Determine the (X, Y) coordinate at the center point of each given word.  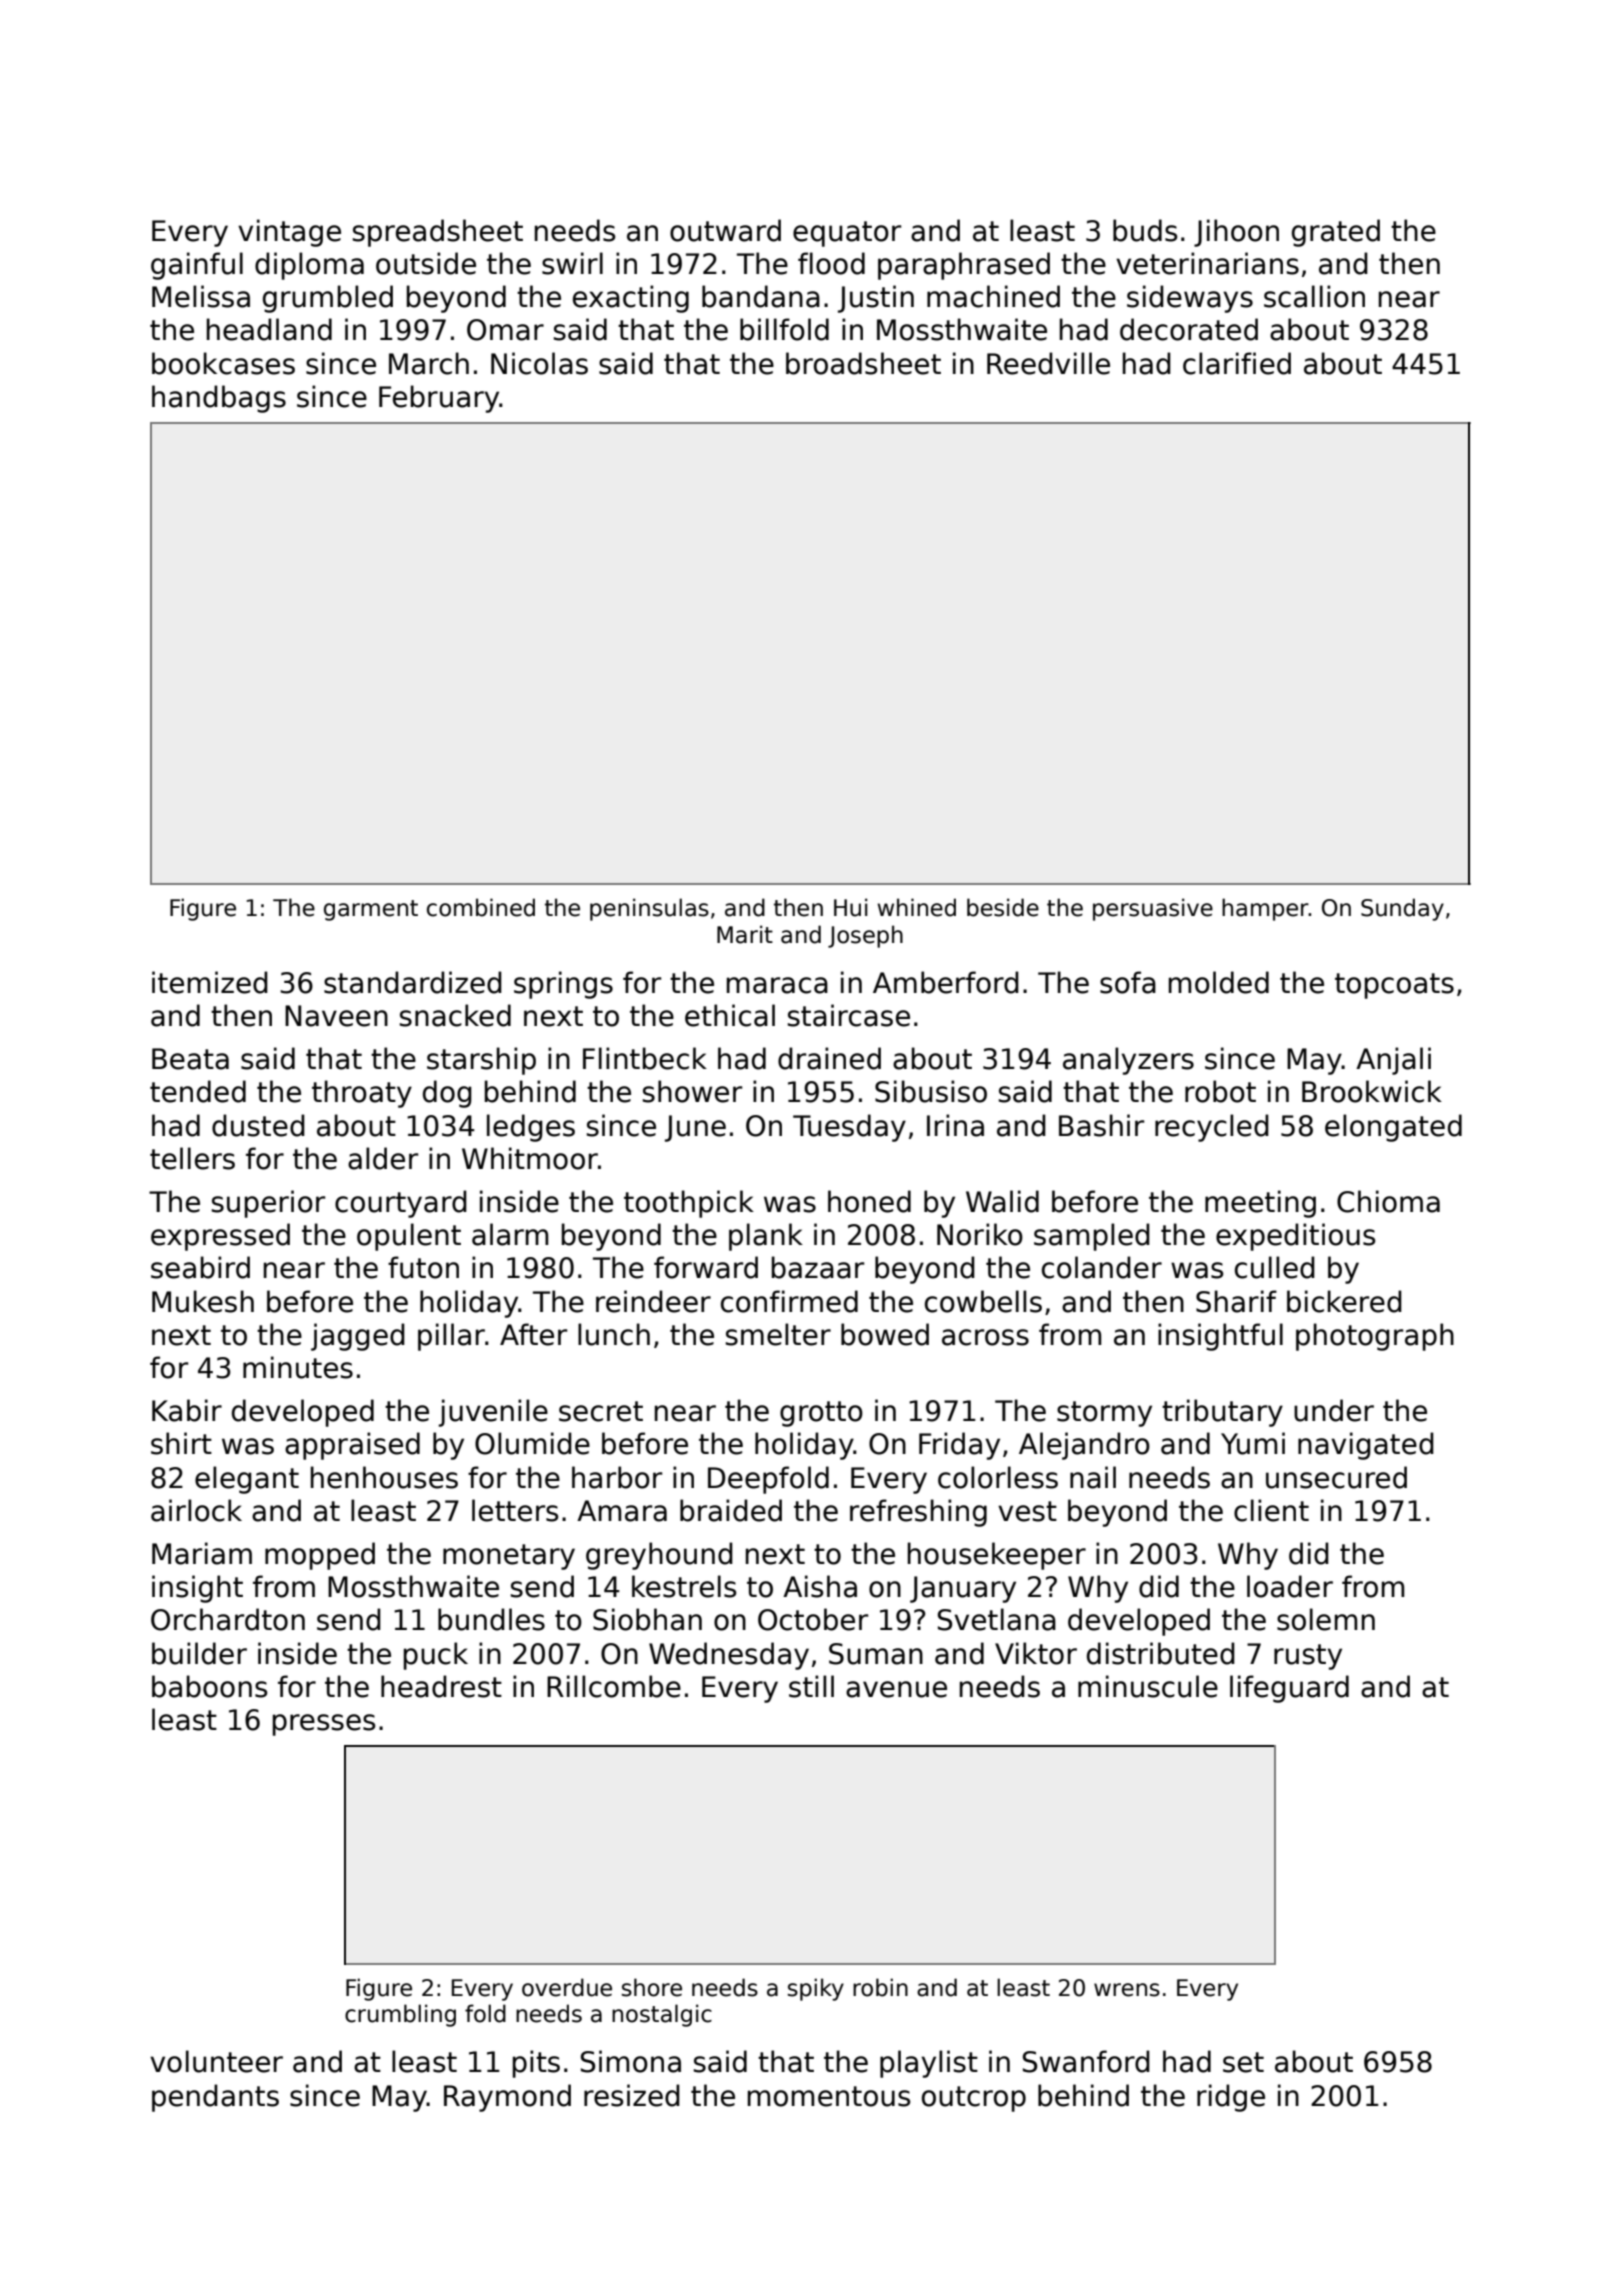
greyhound (659, 1556)
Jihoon (1236, 233)
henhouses (384, 1477)
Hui (851, 907)
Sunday (1402, 909)
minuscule (1148, 1686)
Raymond (507, 2098)
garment (371, 910)
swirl (572, 263)
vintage (289, 233)
